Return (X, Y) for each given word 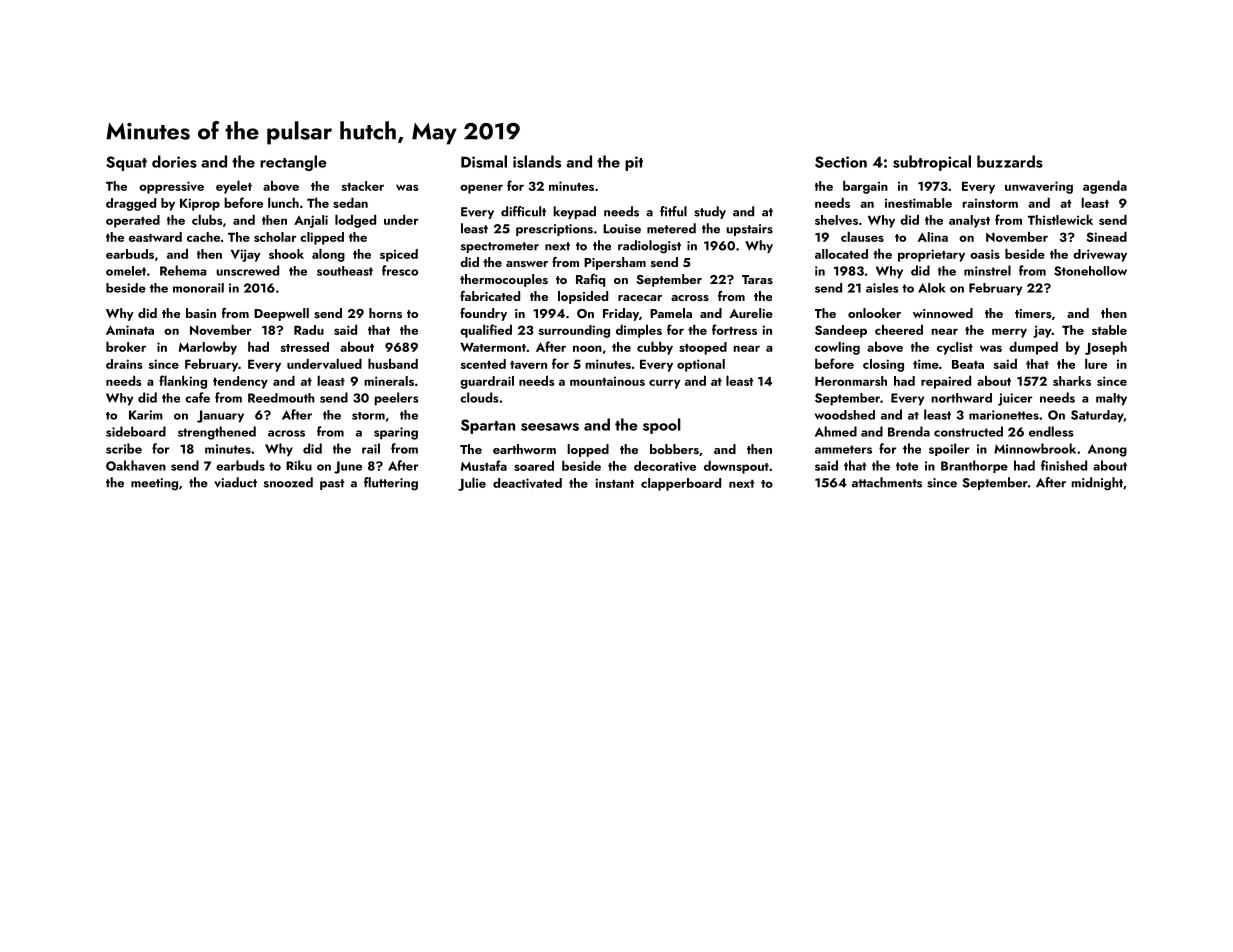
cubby (655, 348)
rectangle (293, 163)
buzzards (1010, 161)
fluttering (391, 484)
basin (201, 313)
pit (634, 163)
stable (1109, 330)
